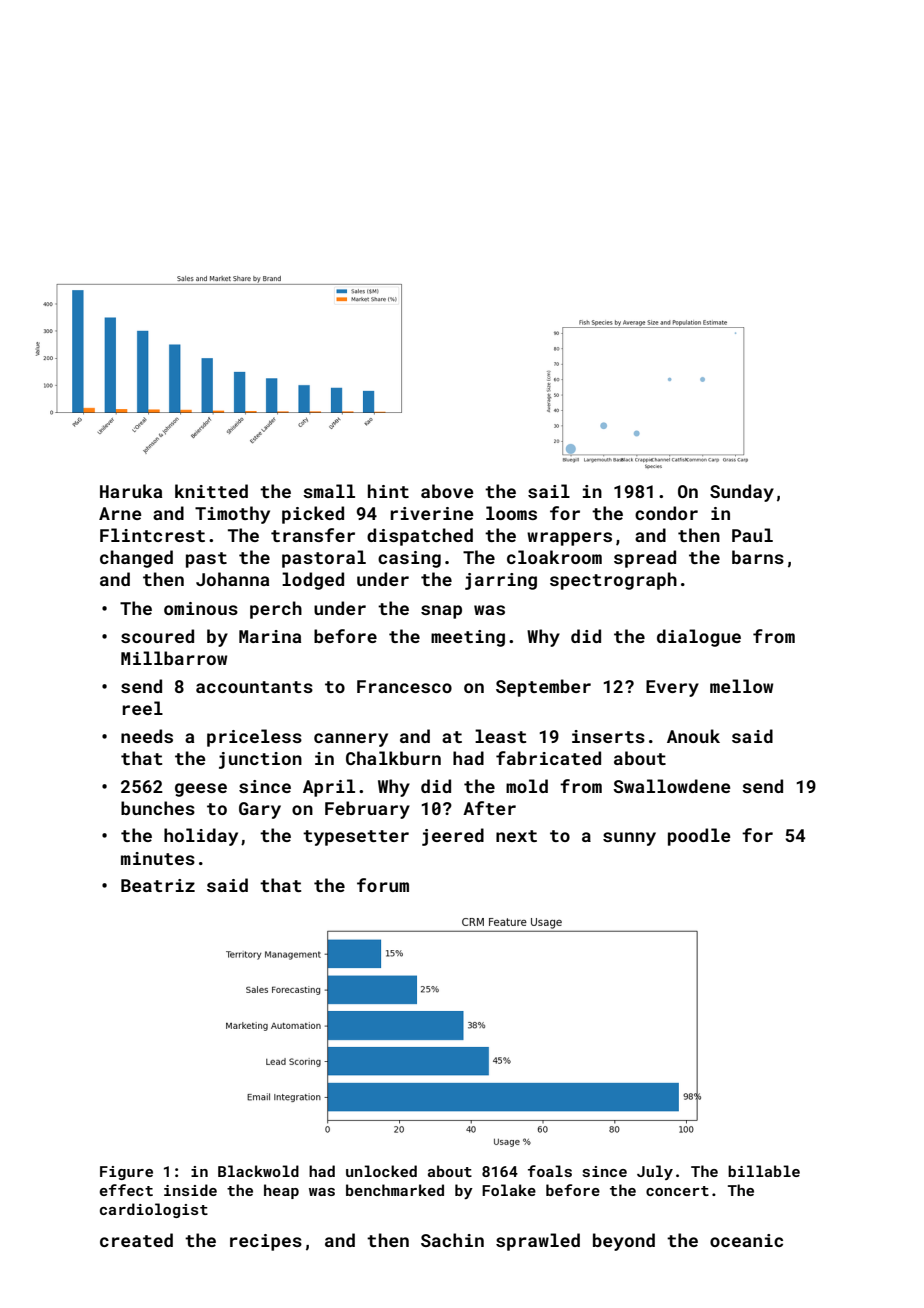 This image has height=1308, width=924. What do you see at coordinates (468, 638) in the image?
I see `meeting` at bounding box center [468, 638].
